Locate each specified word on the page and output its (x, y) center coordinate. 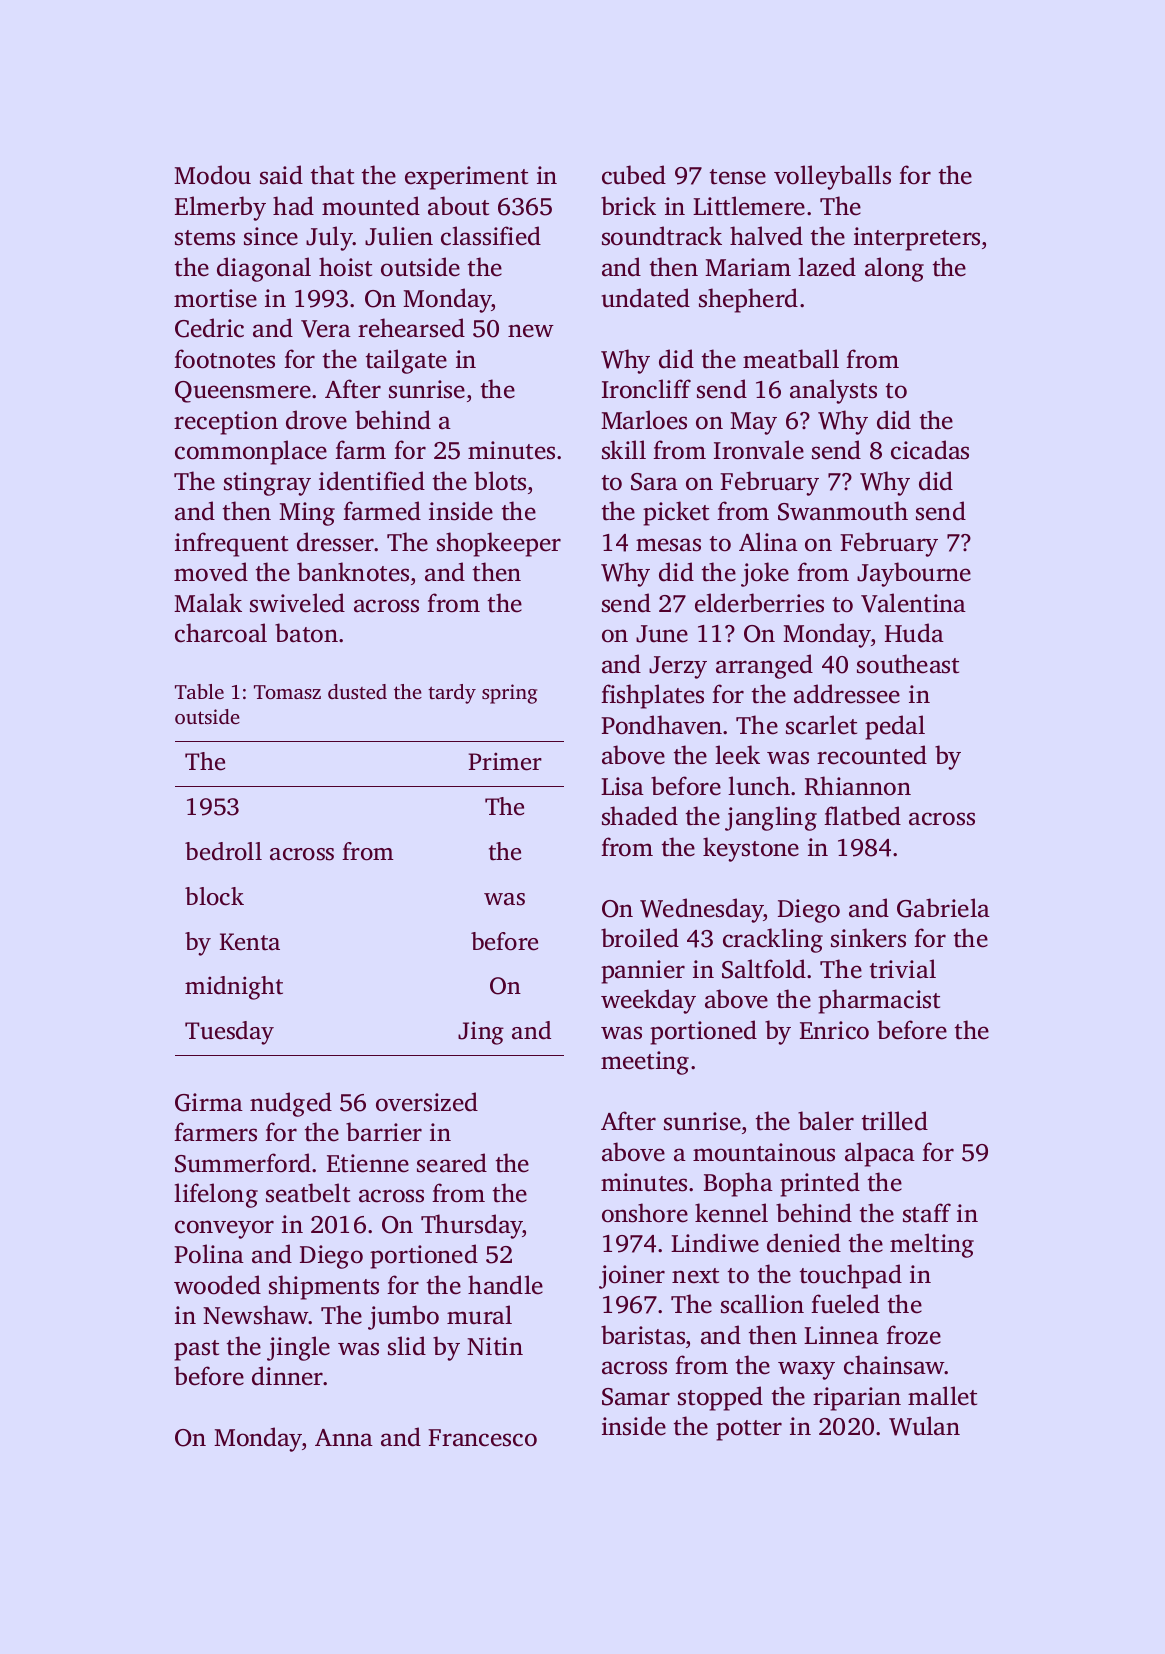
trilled (895, 1121)
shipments (324, 1287)
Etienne (368, 1163)
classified (491, 236)
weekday (648, 1001)
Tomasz (287, 692)
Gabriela (943, 908)
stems (205, 238)
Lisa (622, 786)
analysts (833, 391)
